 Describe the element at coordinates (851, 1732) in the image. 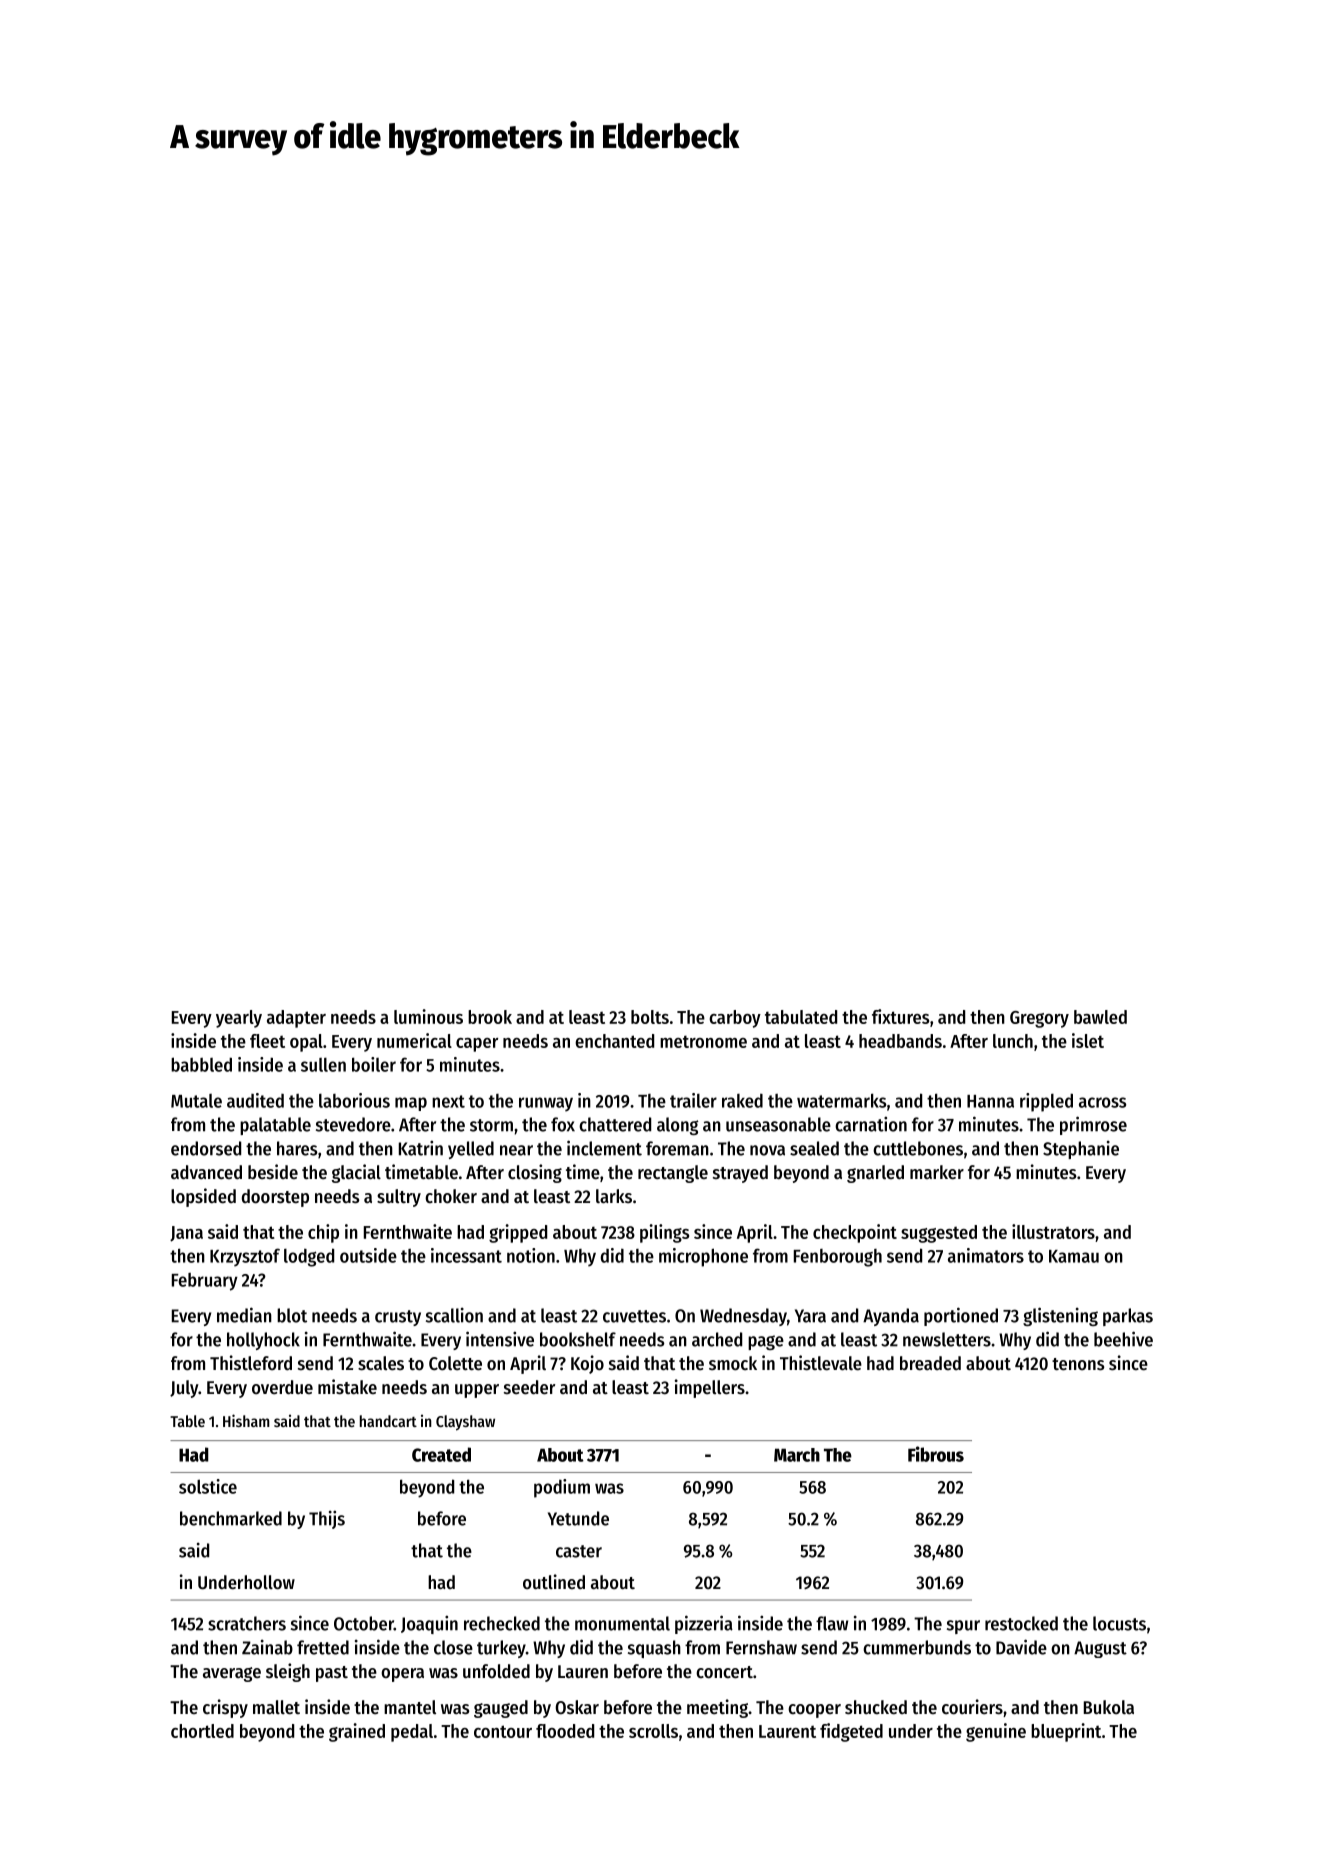

I see `fidgeted` at that location.
